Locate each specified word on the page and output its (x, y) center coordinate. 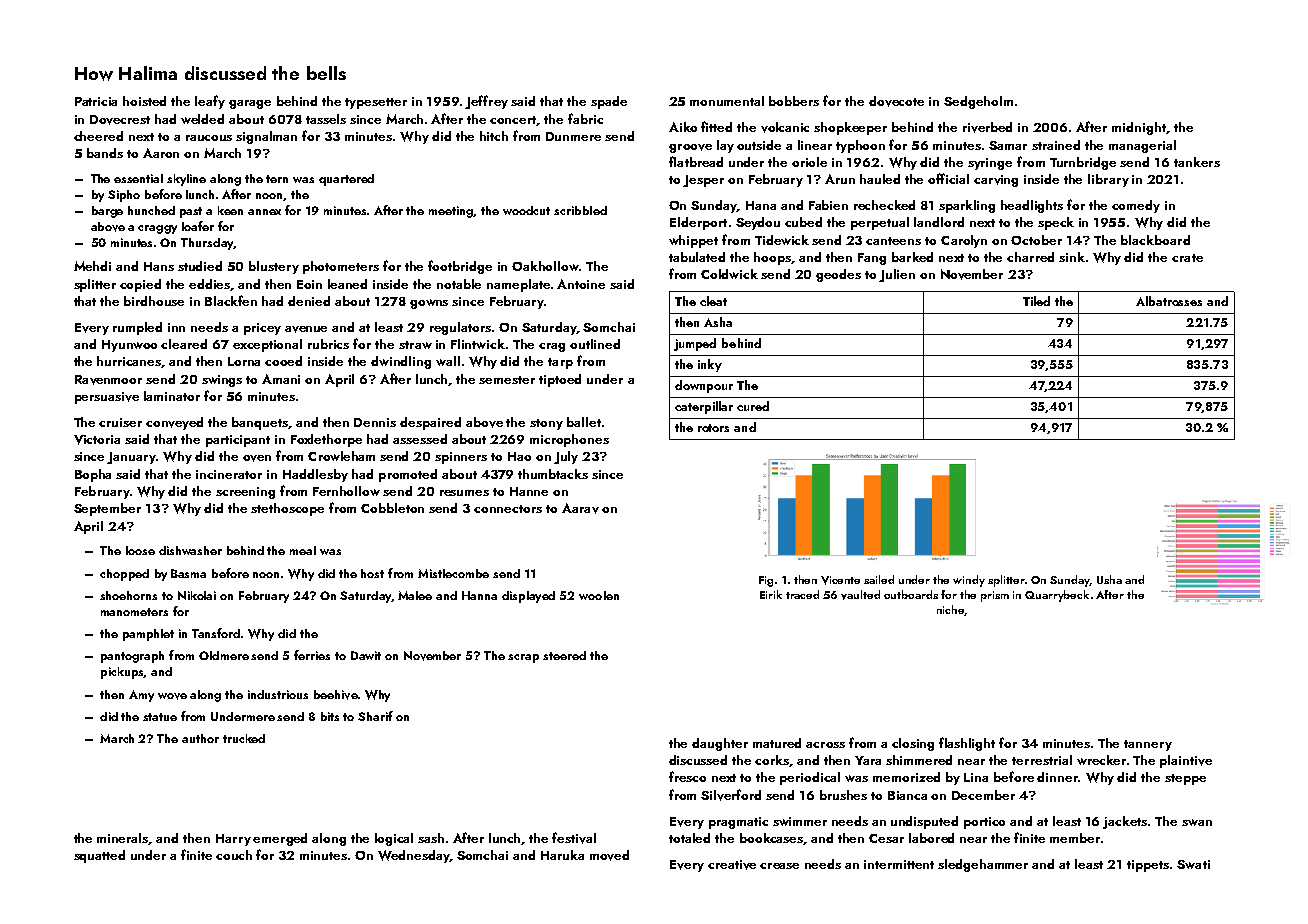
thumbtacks (553, 474)
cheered (98, 136)
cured (753, 406)
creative (732, 865)
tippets (1148, 866)
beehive (336, 695)
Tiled (1036, 301)
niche (950, 609)
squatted (99, 856)
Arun (840, 179)
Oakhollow (545, 266)
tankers (1197, 162)
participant (238, 441)
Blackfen (231, 300)
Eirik (771, 594)
